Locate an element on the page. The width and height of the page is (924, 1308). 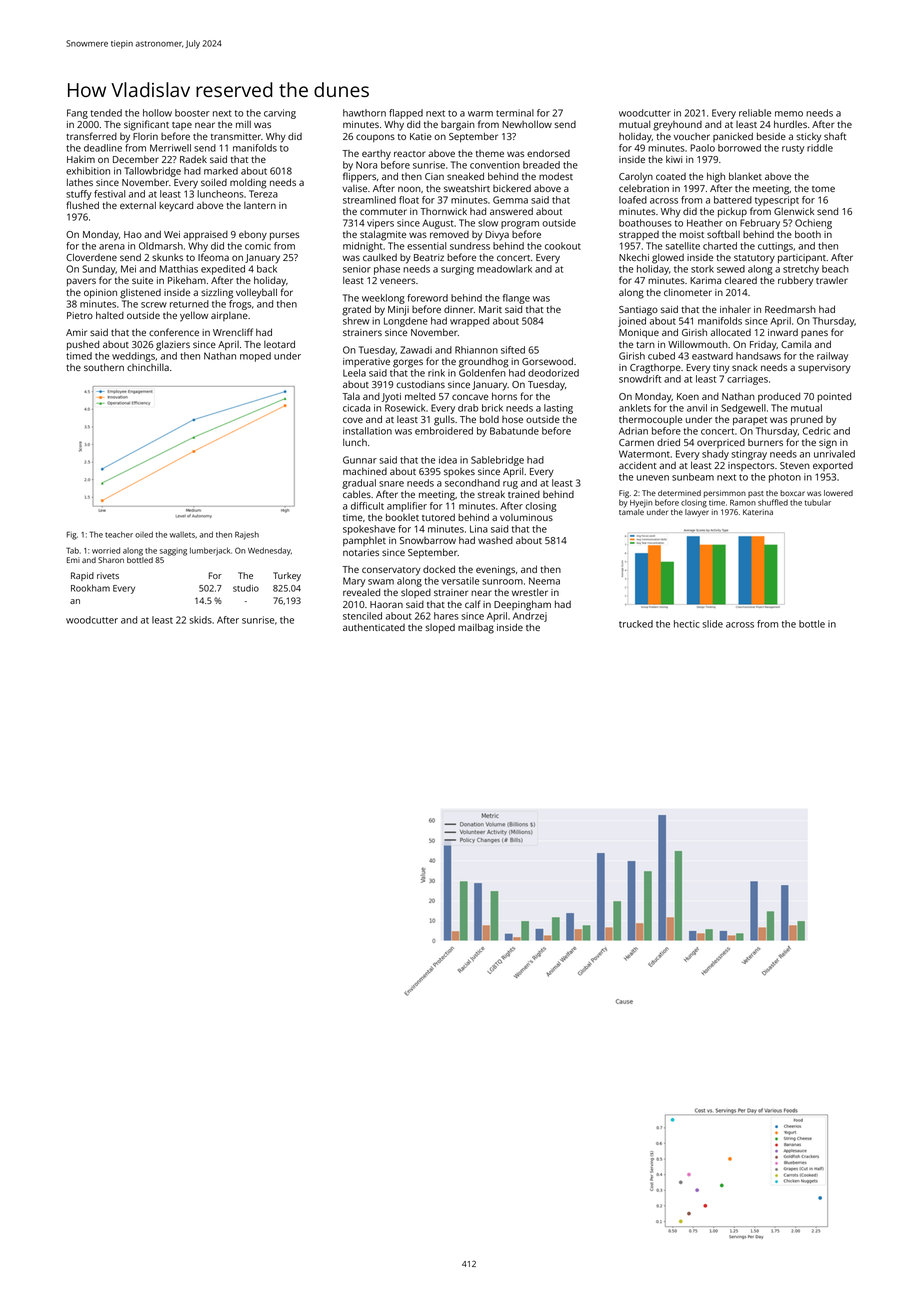
pushed is located at coordinates (83, 345).
